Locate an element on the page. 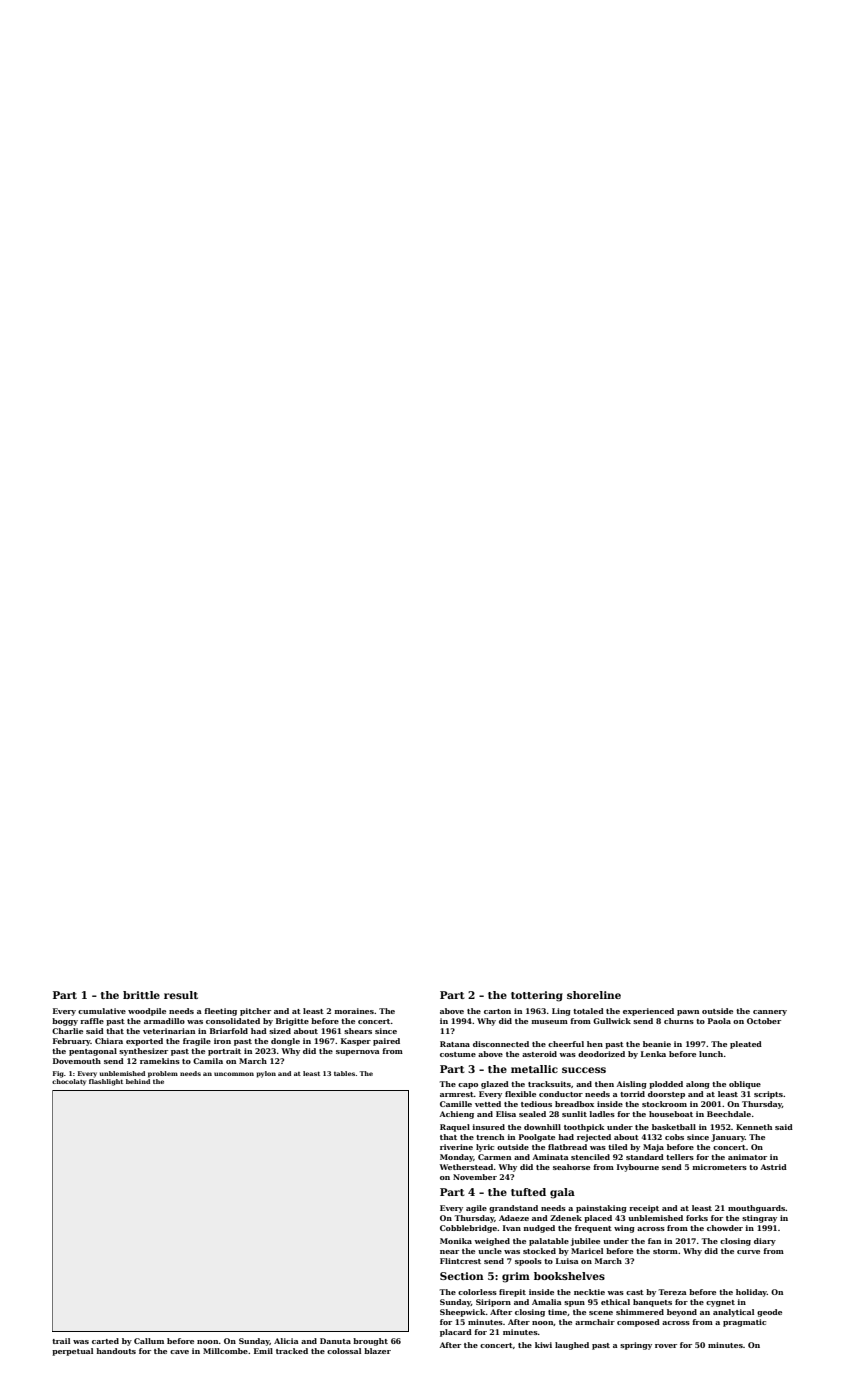  November is located at coordinates (475, 1177).
